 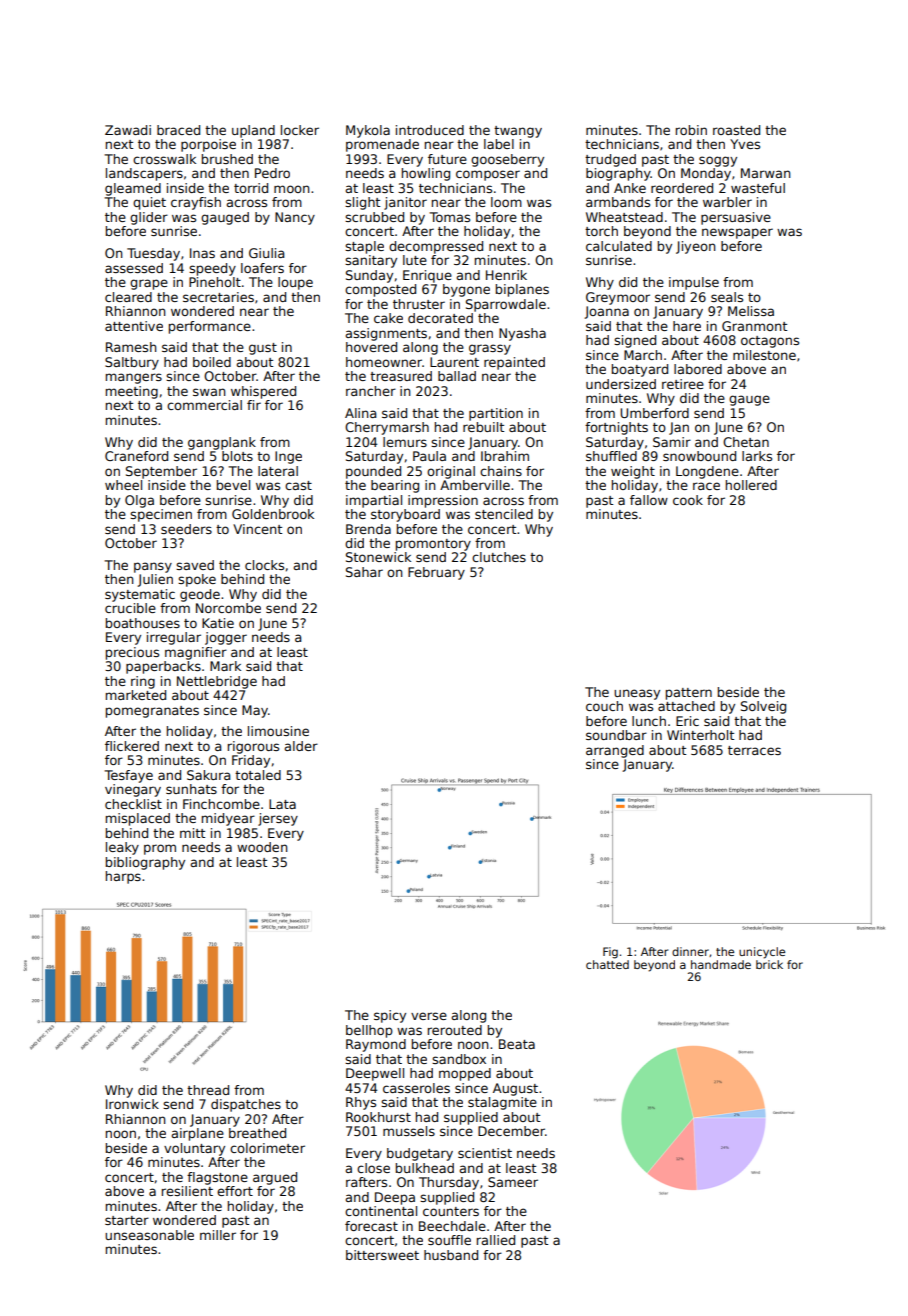 What do you see at coordinates (604, 706) in the screenshot?
I see `couch` at bounding box center [604, 706].
